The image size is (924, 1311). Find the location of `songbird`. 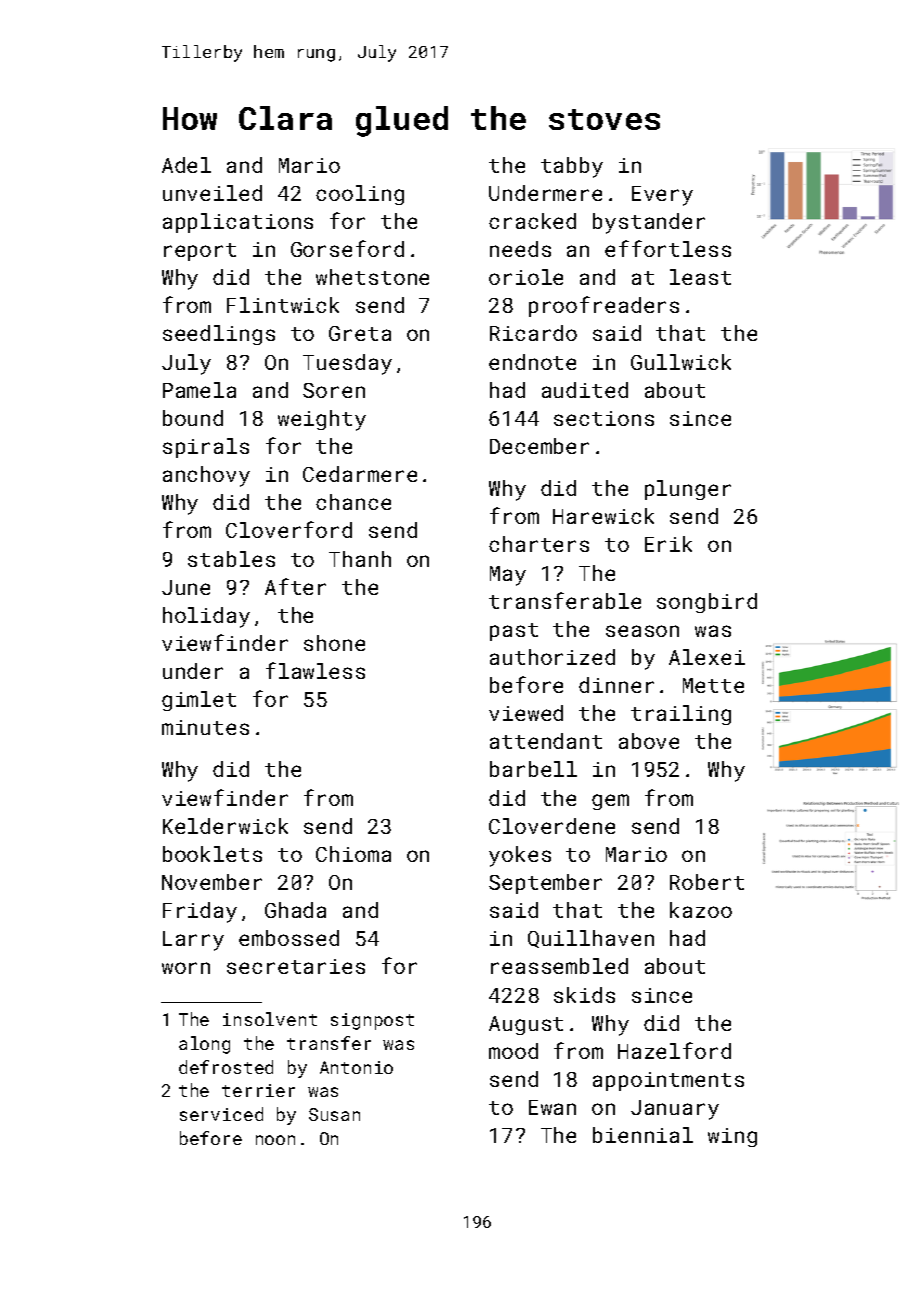

songbird is located at coordinates (707, 603).
